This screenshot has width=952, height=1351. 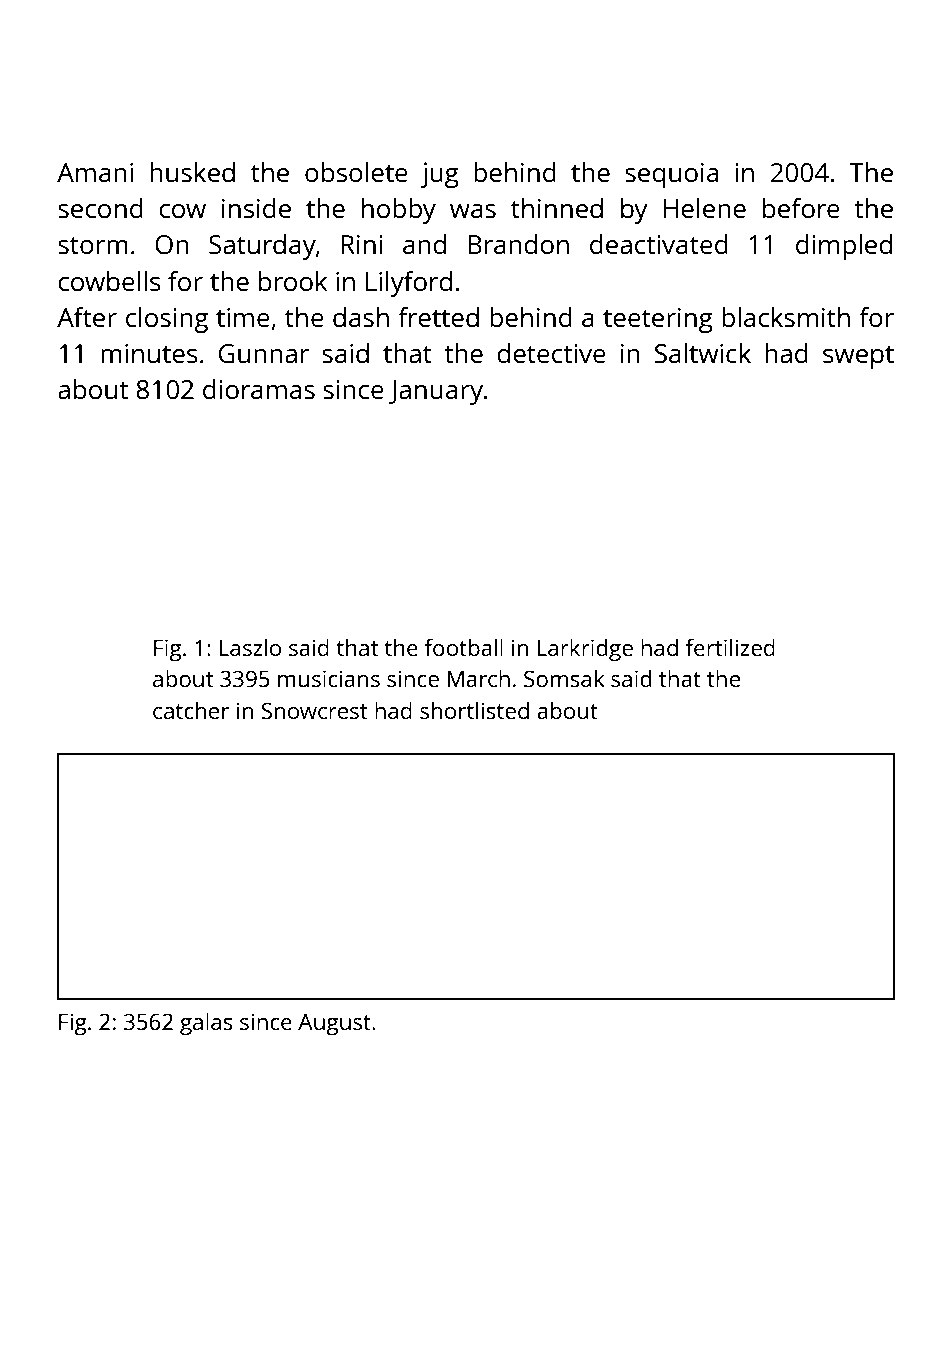 I want to click on January, so click(x=436, y=392).
